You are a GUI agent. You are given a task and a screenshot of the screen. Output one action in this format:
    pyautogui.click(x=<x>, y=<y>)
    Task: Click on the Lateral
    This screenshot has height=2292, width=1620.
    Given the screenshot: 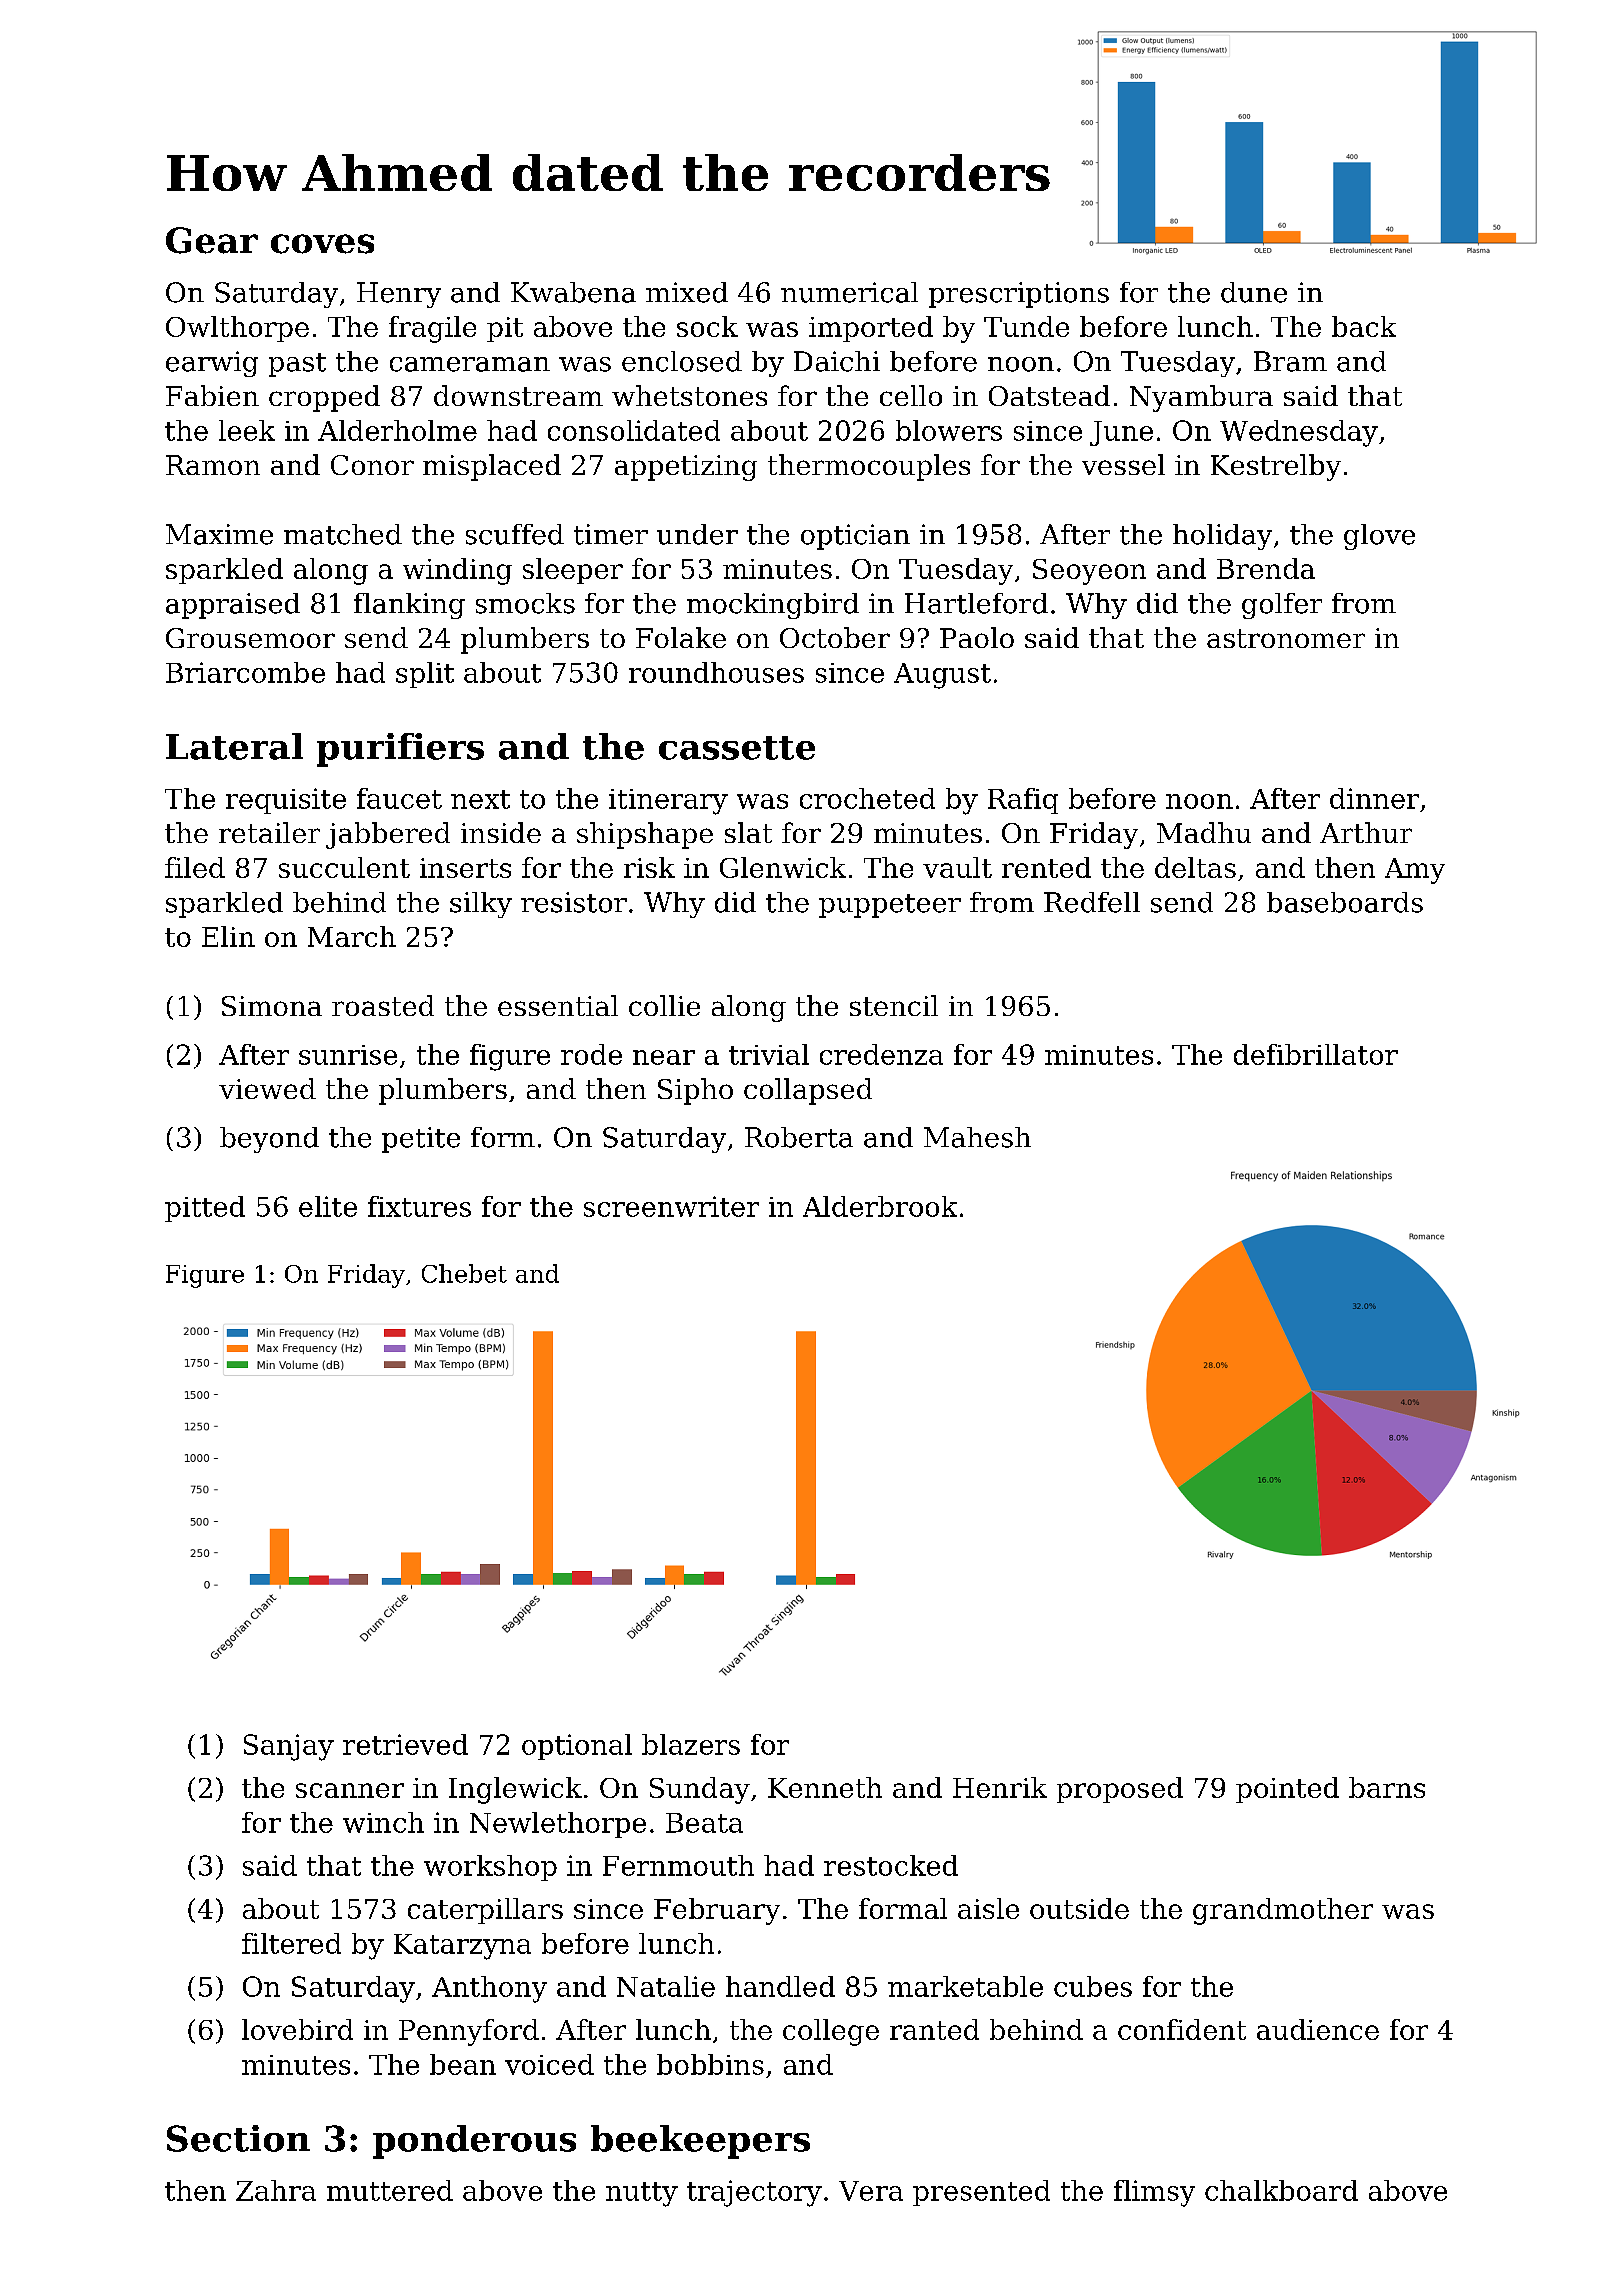 What is the action you would take?
    pyautogui.click(x=234, y=746)
